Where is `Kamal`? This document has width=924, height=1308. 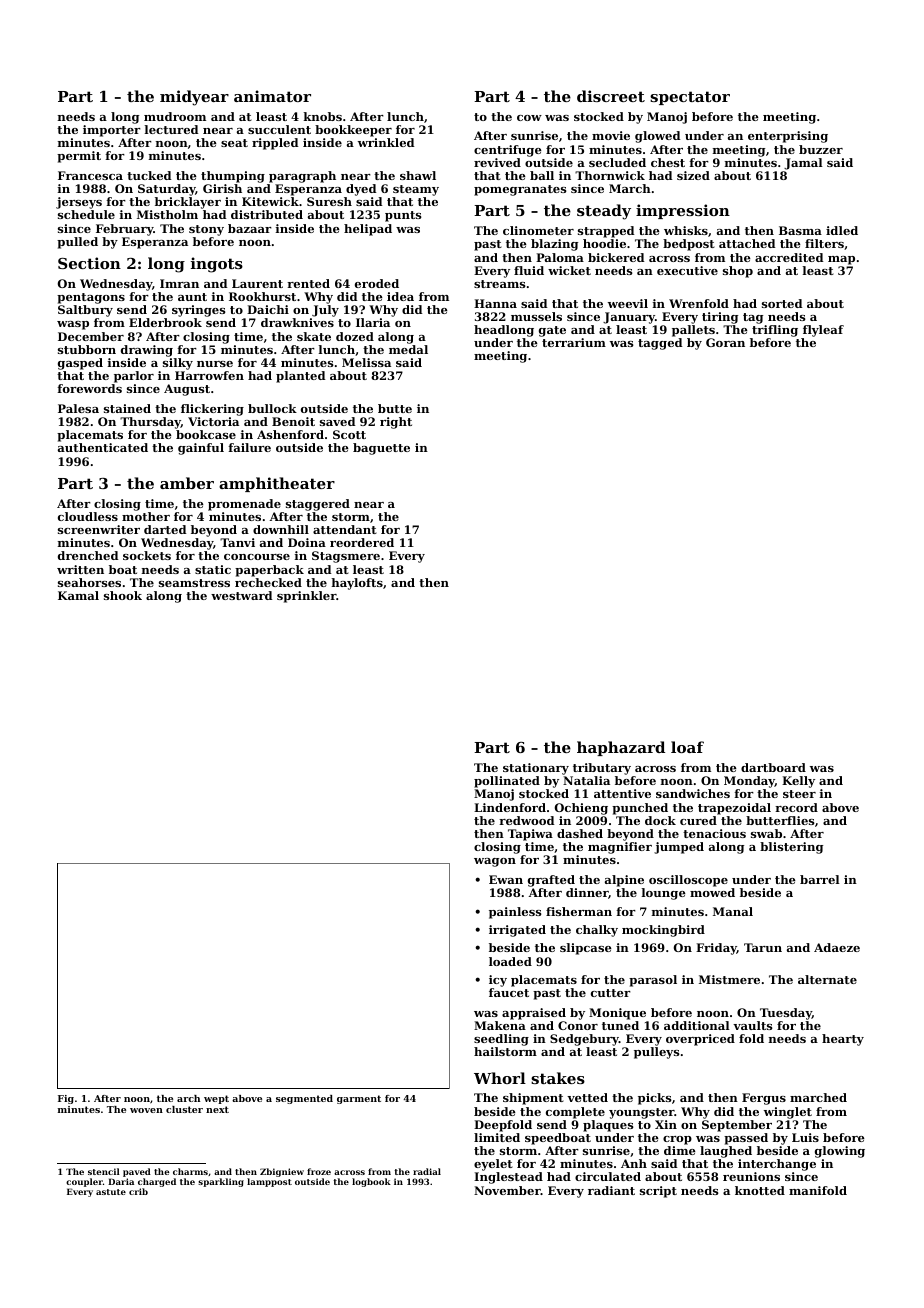
Kamal is located at coordinates (78, 595).
